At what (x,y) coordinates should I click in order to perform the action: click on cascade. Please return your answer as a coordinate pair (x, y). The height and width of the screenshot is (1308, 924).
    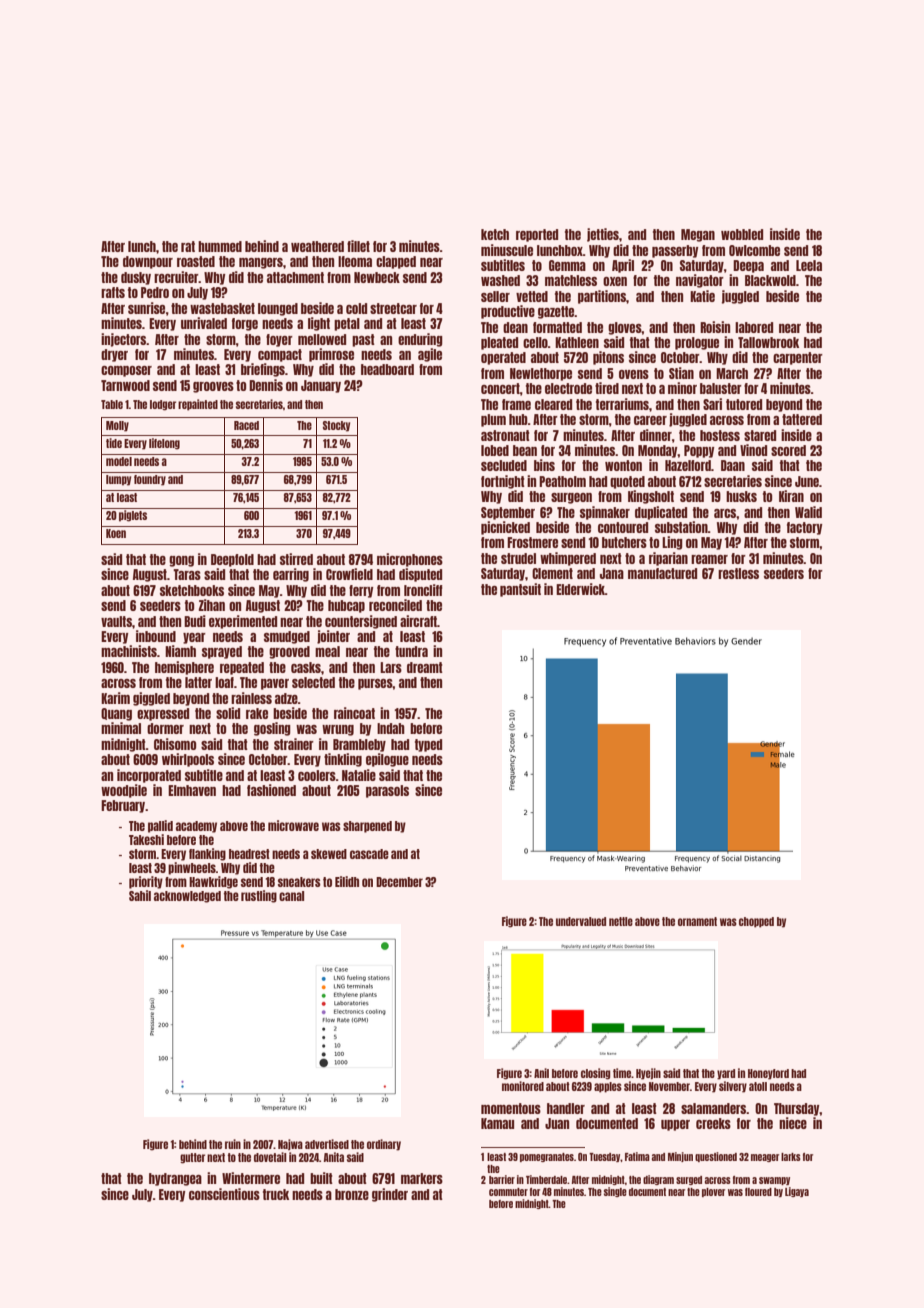
    Looking at the image, I should click on (369, 854).
